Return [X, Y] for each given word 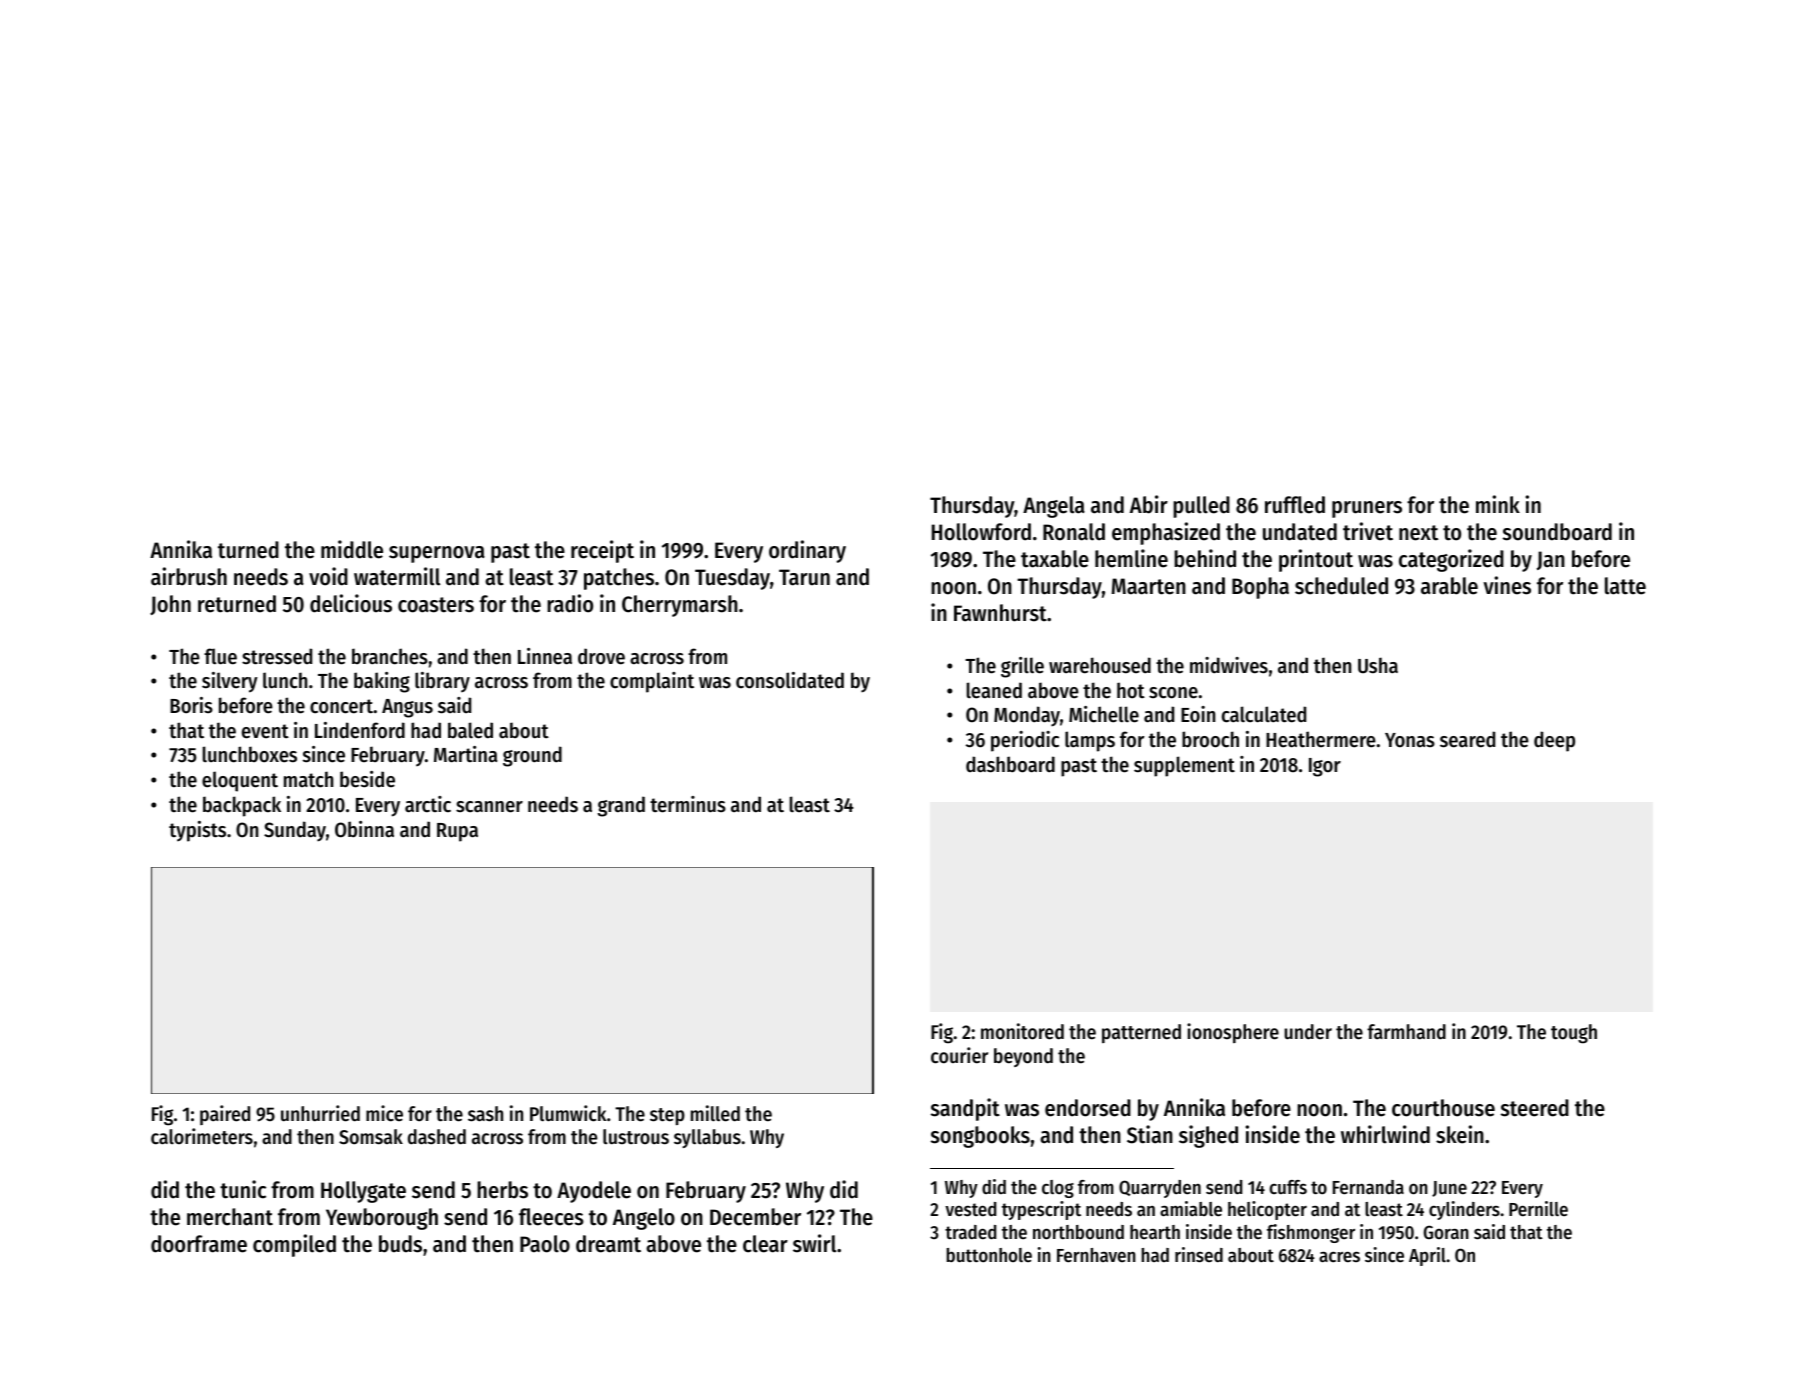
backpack [242, 806]
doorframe [199, 1244]
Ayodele [594, 1192]
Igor [1325, 767]
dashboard [1010, 764]
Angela [1054, 507]
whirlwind [1385, 1134]
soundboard [1557, 532]
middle [352, 549]
